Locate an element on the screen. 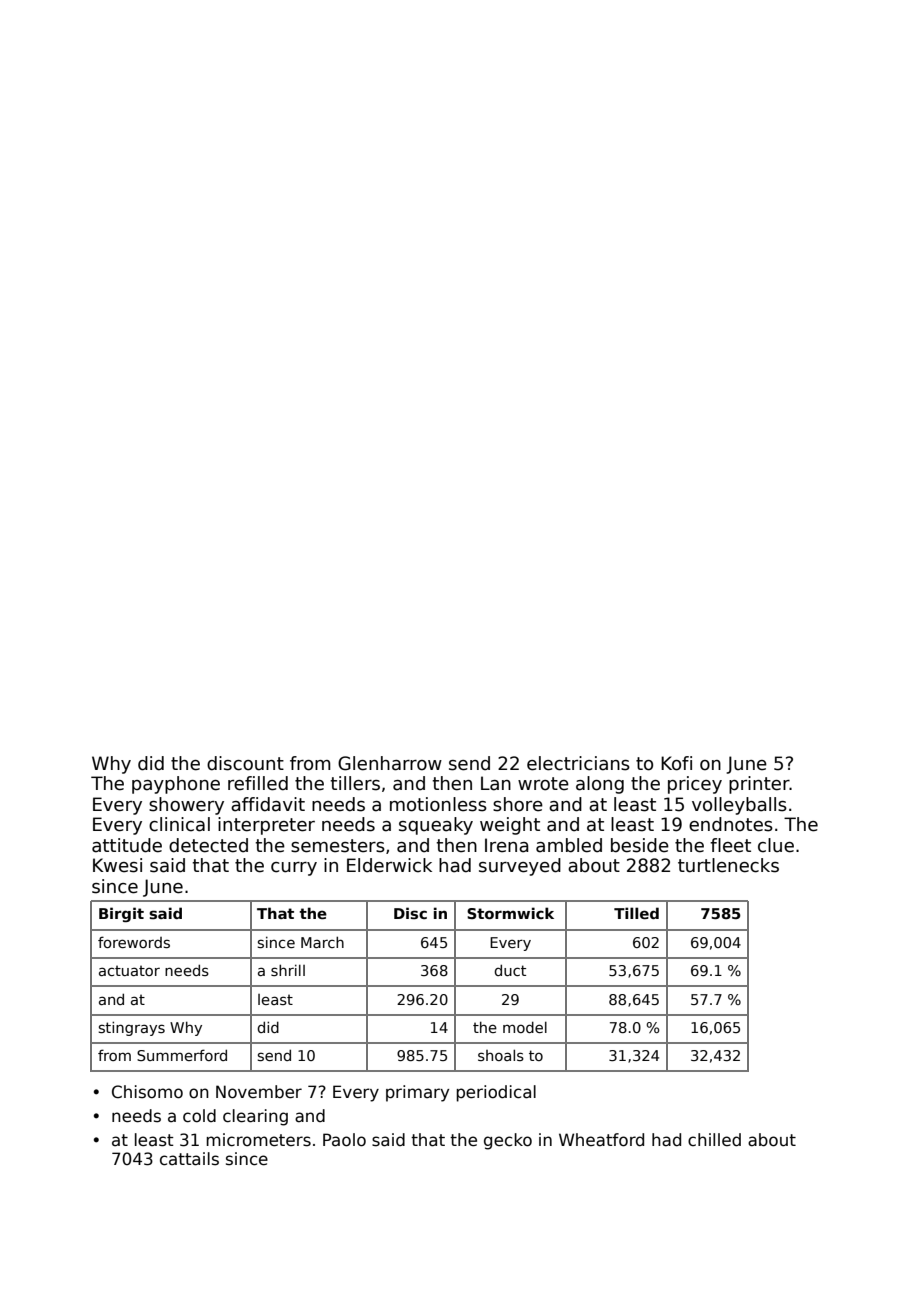 The height and width of the screenshot is (1311, 924). actuator is located at coordinates (129, 970).
